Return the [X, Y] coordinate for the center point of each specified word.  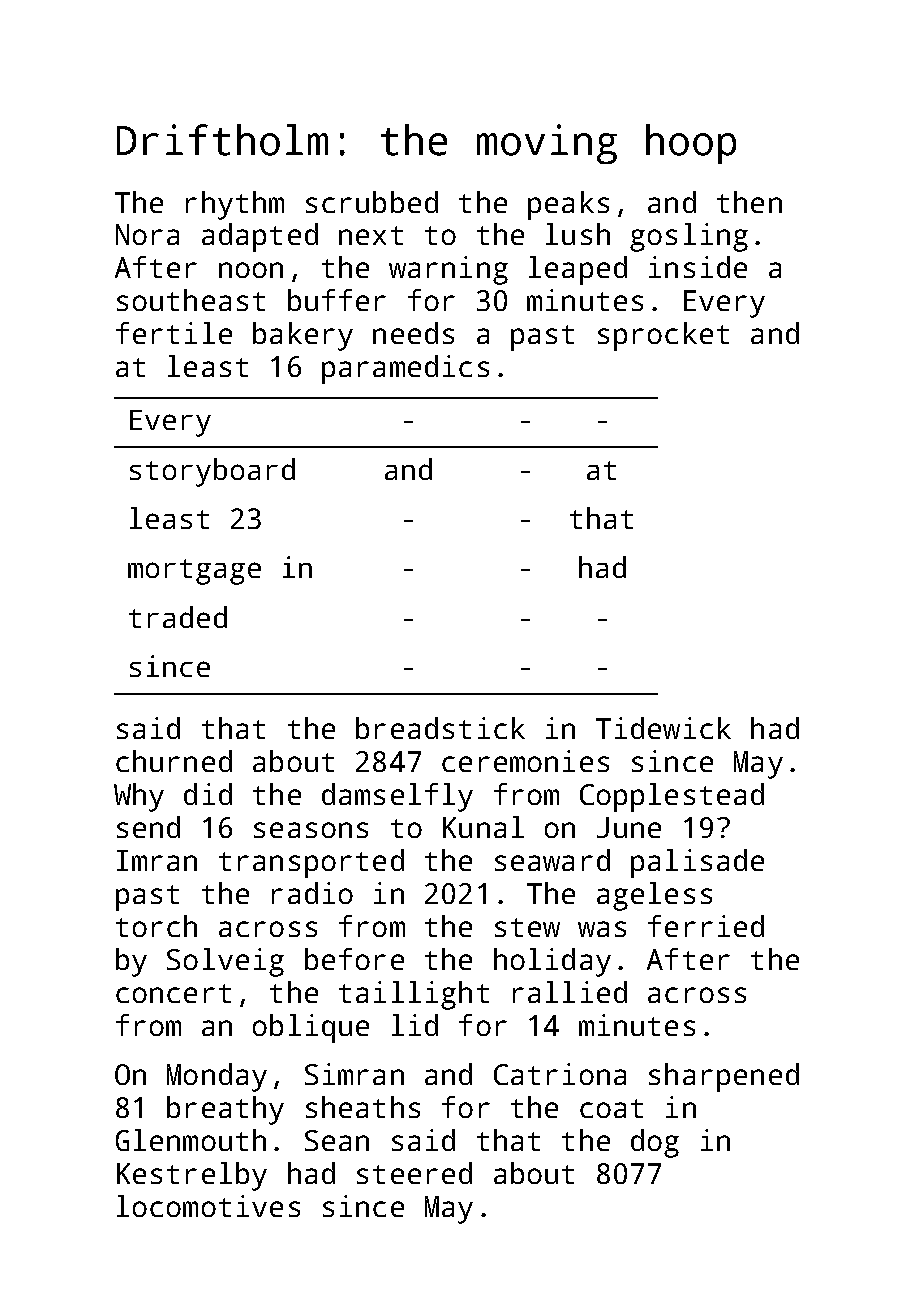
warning [448, 270]
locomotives [208, 1206]
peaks [568, 205]
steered [414, 1173]
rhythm [235, 205]
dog [655, 1143]
